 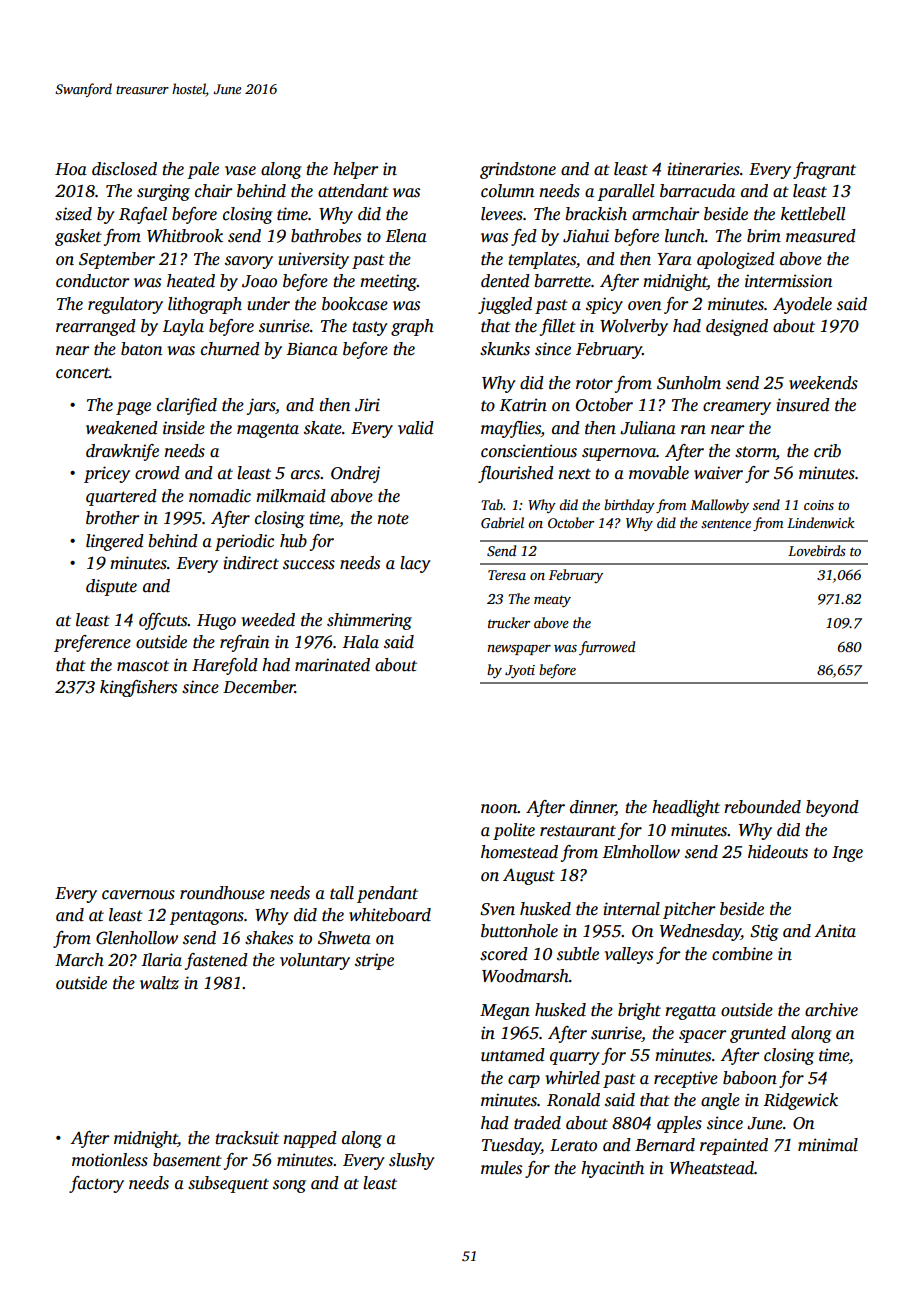 I want to click on disclosed, so click(x=124, y=169).
